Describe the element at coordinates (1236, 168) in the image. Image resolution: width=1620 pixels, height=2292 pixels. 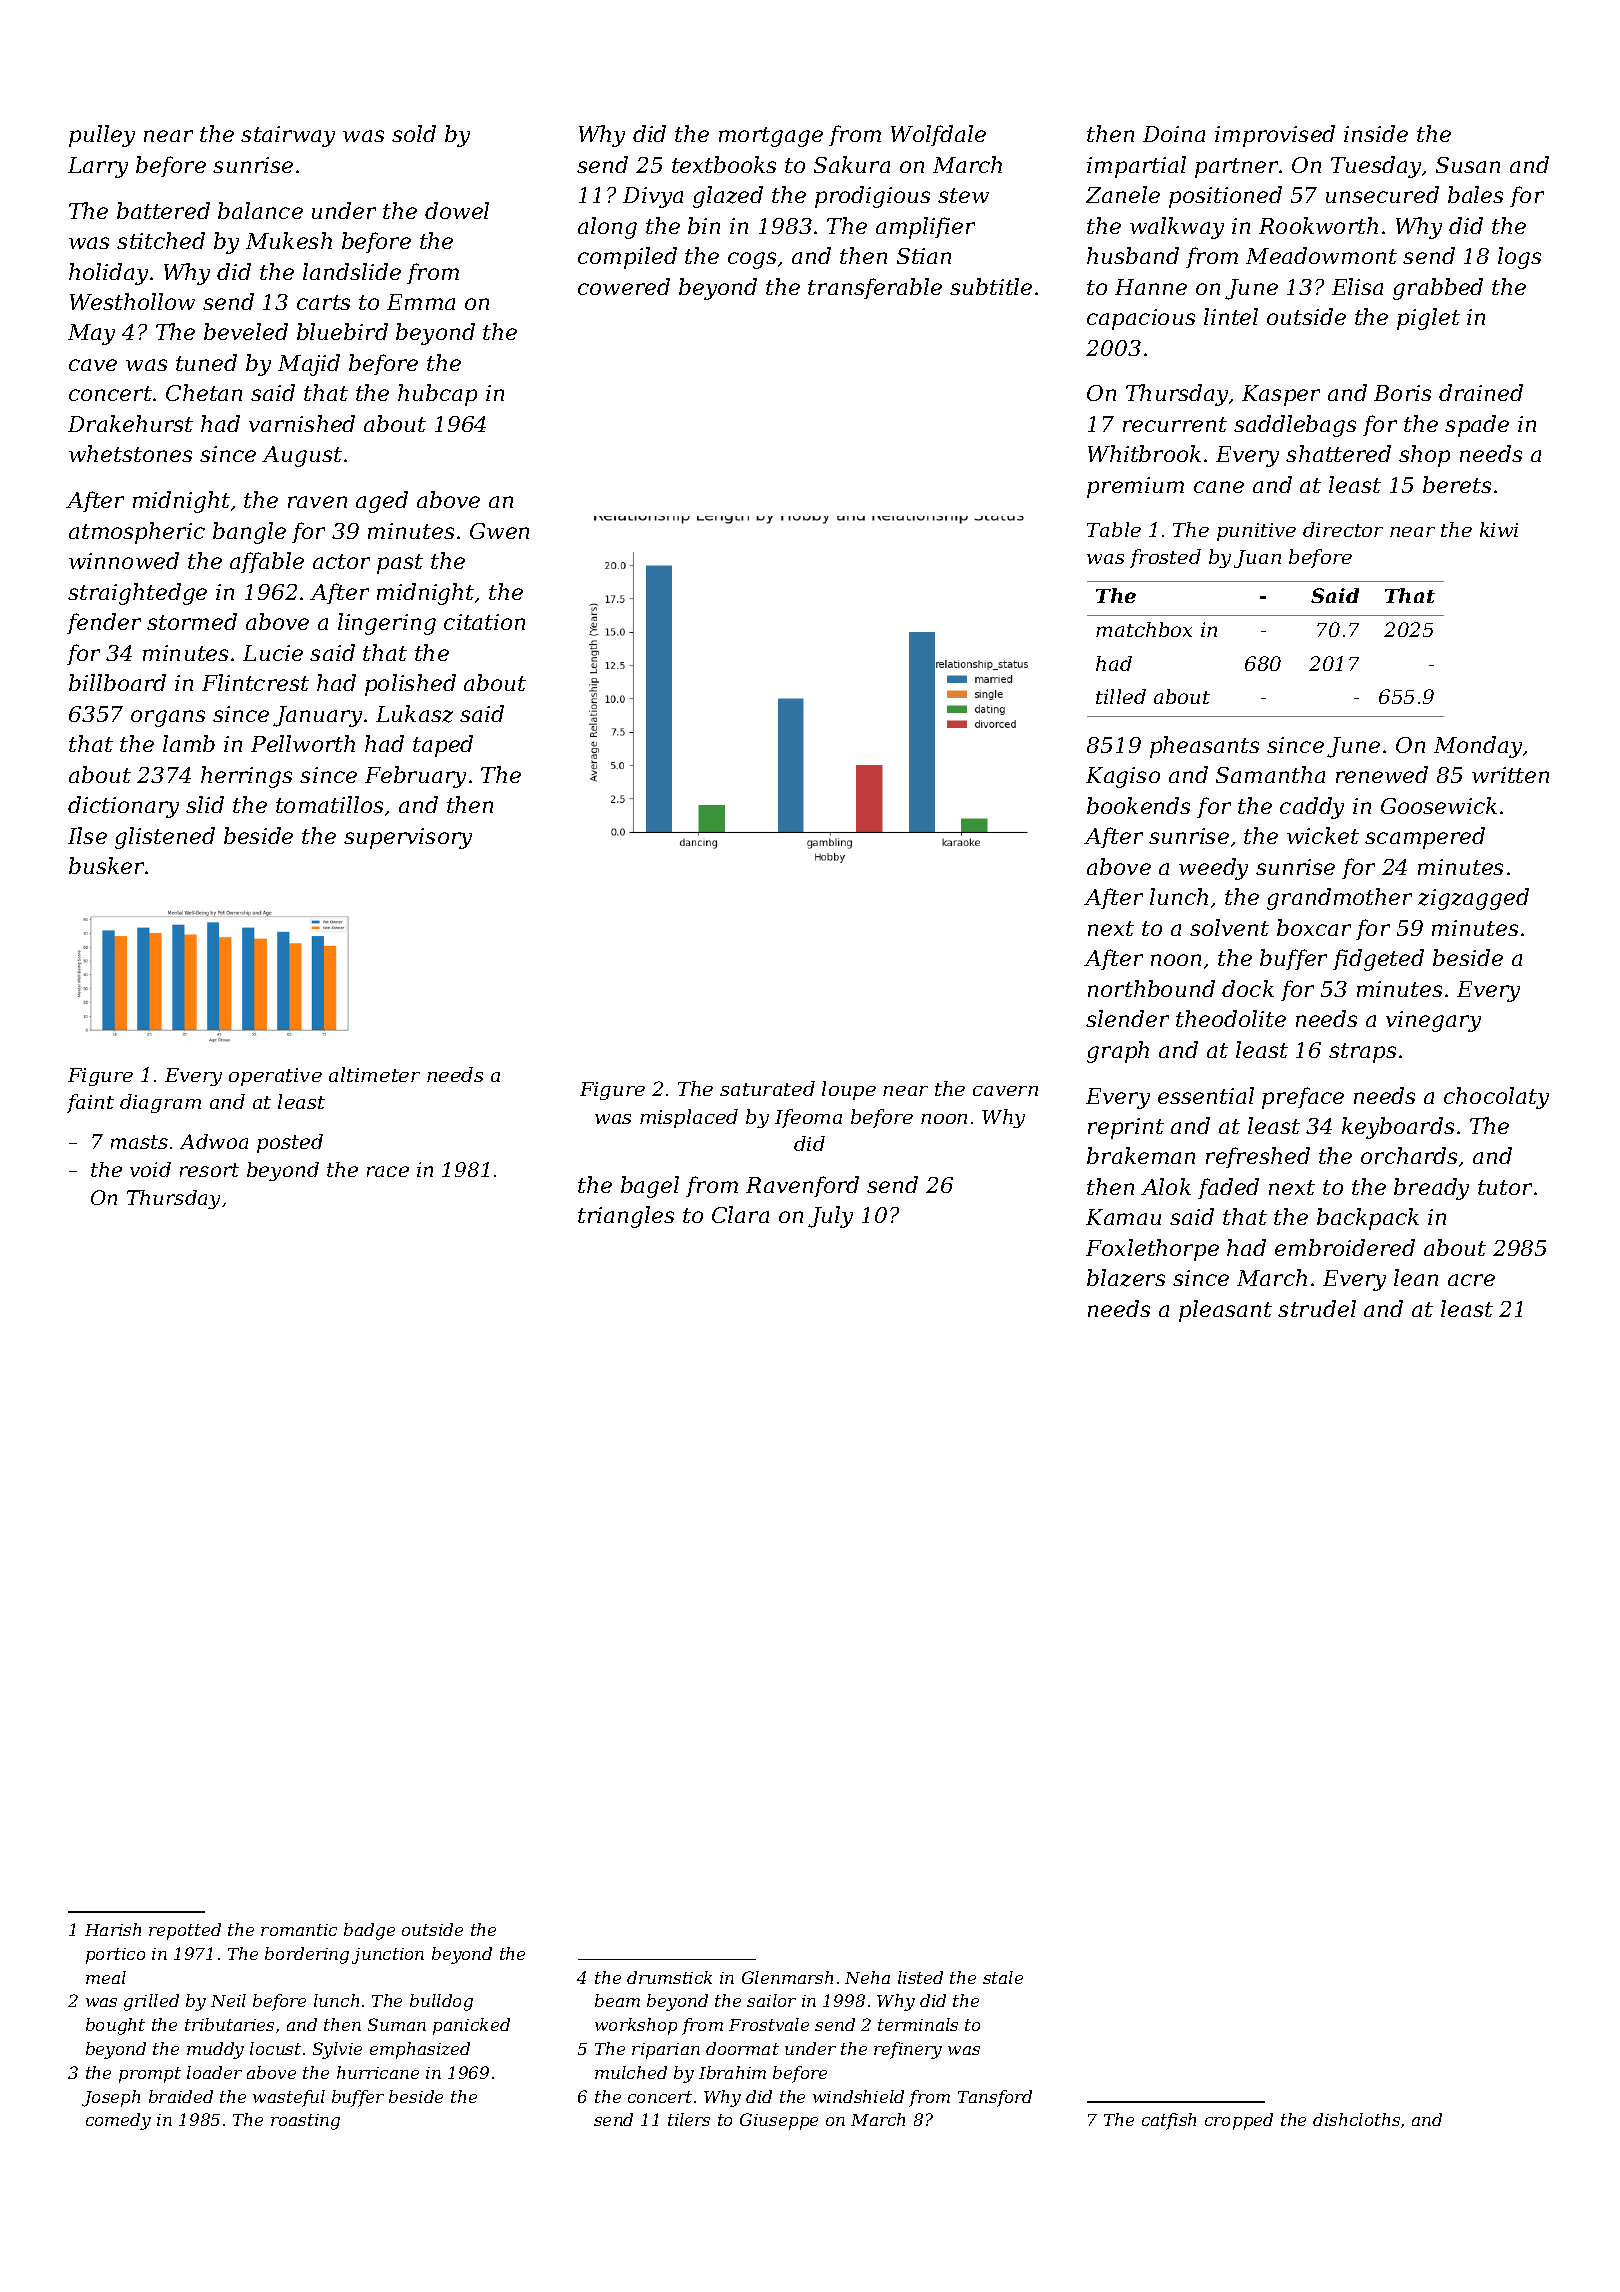
I see `partner` at that location.
